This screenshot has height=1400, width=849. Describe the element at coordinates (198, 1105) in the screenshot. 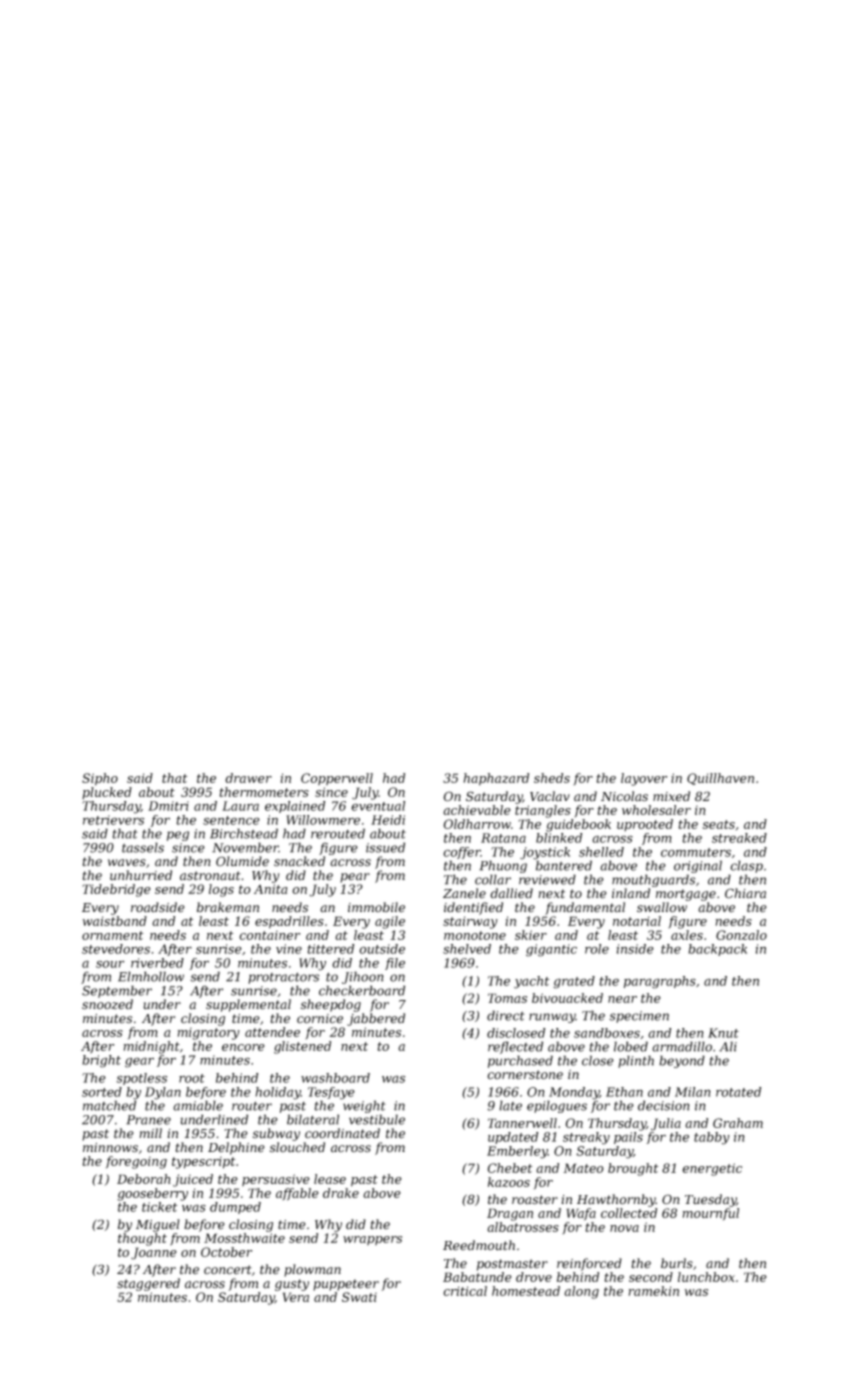

I see `amiable` at that location.
